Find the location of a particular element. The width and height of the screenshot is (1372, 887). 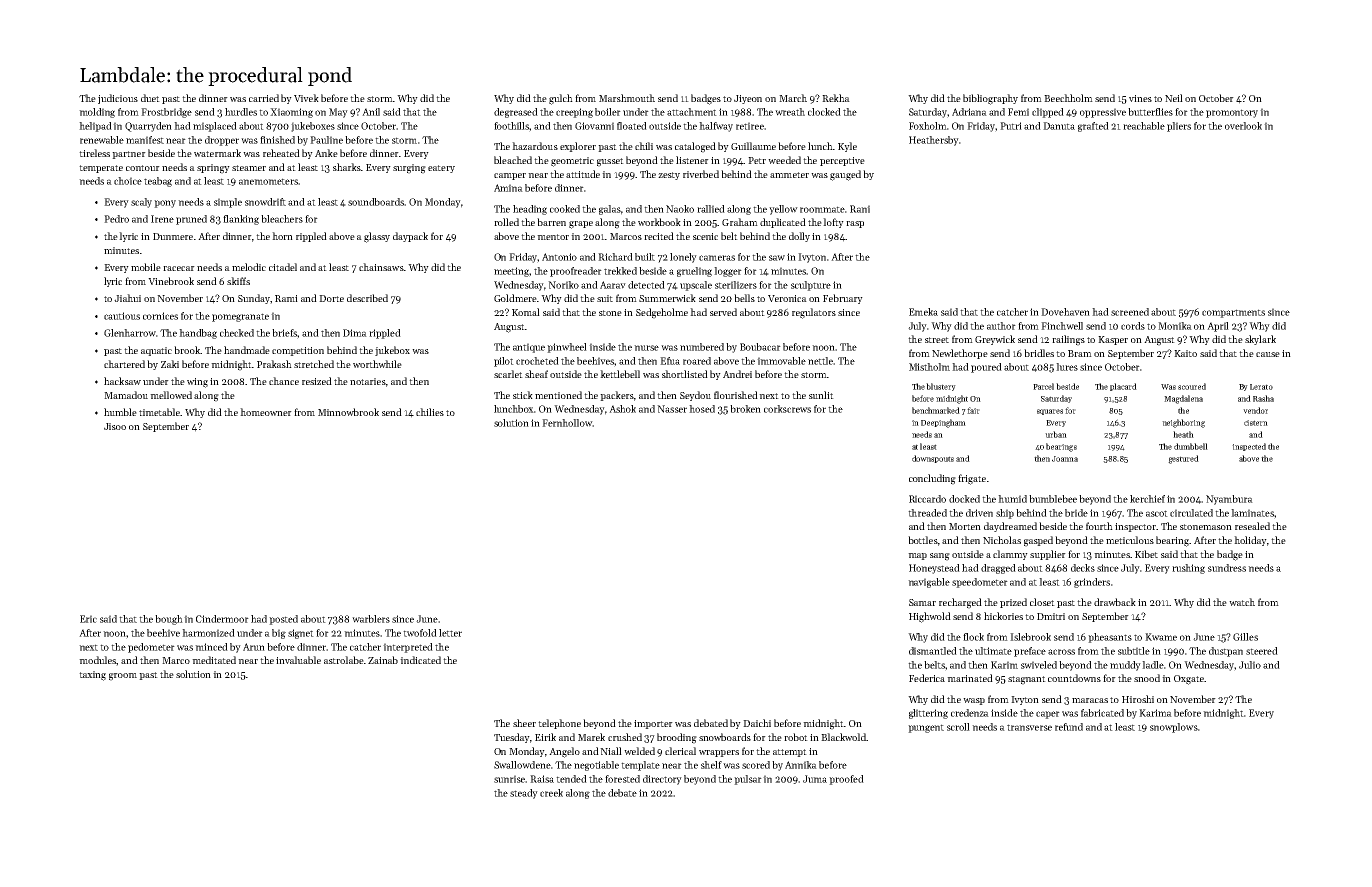

rushing is located at coordinates (1188, 569).
